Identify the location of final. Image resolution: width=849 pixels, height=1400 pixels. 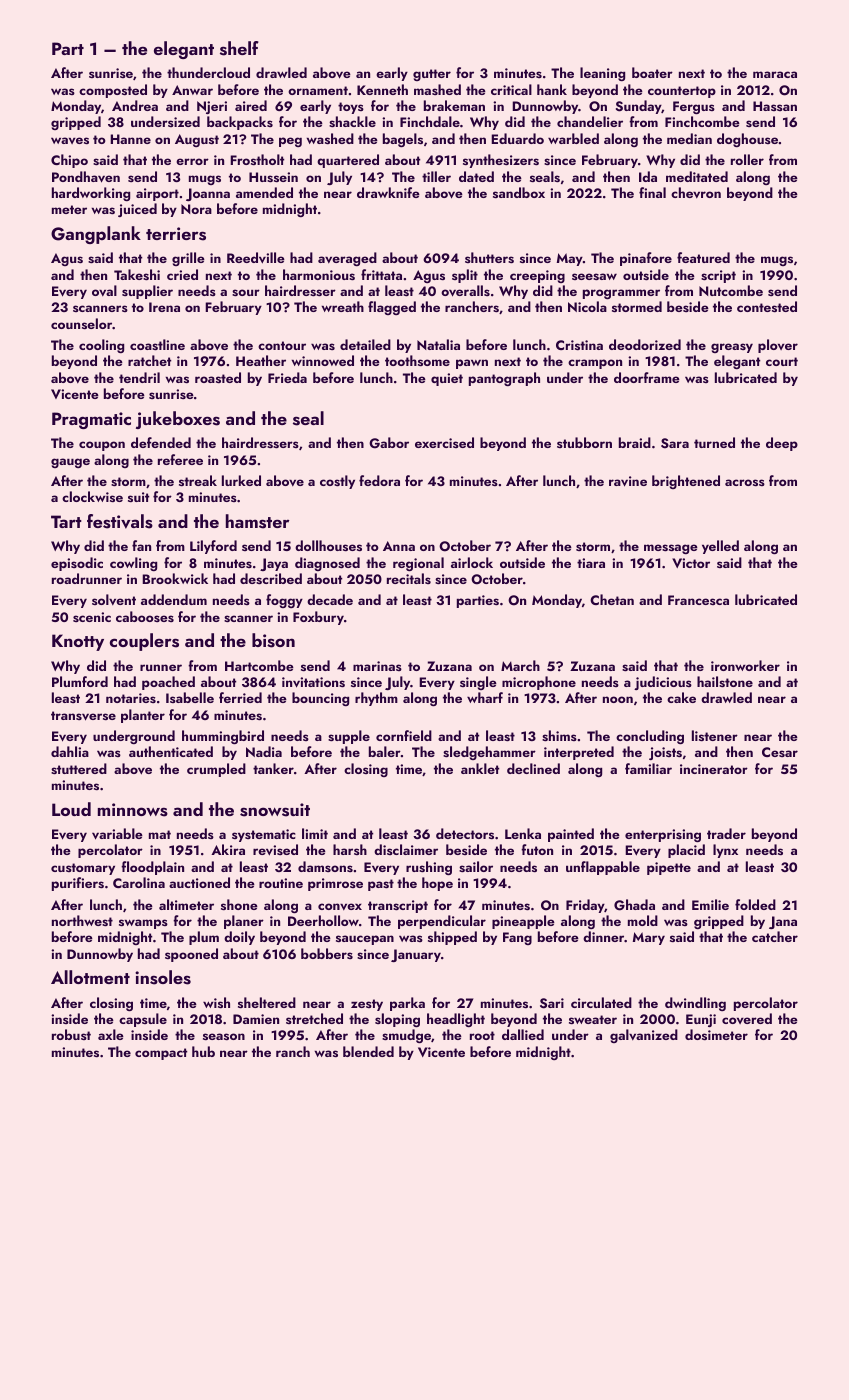
(652, 192).
